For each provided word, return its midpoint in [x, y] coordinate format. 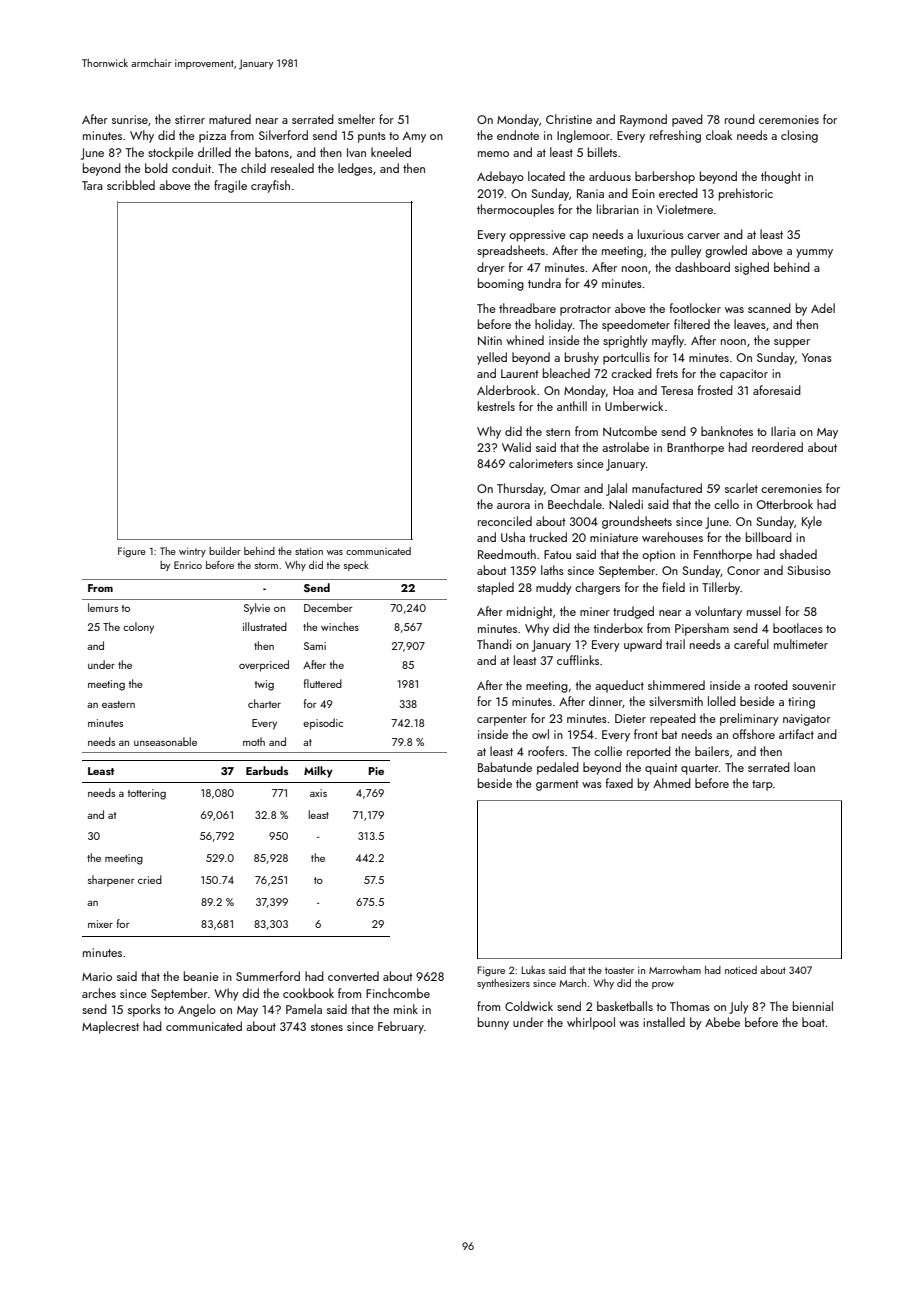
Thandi [494, 644]
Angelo [197, 1010]
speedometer [636, 325]
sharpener [111, 880]
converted [353, 976]
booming [501, 284]
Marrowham [675, 970]
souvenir [814, 685]
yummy [814, 253]
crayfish [270, 186]
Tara [92, 185]
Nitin [490, 340]
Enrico [188, 565]
